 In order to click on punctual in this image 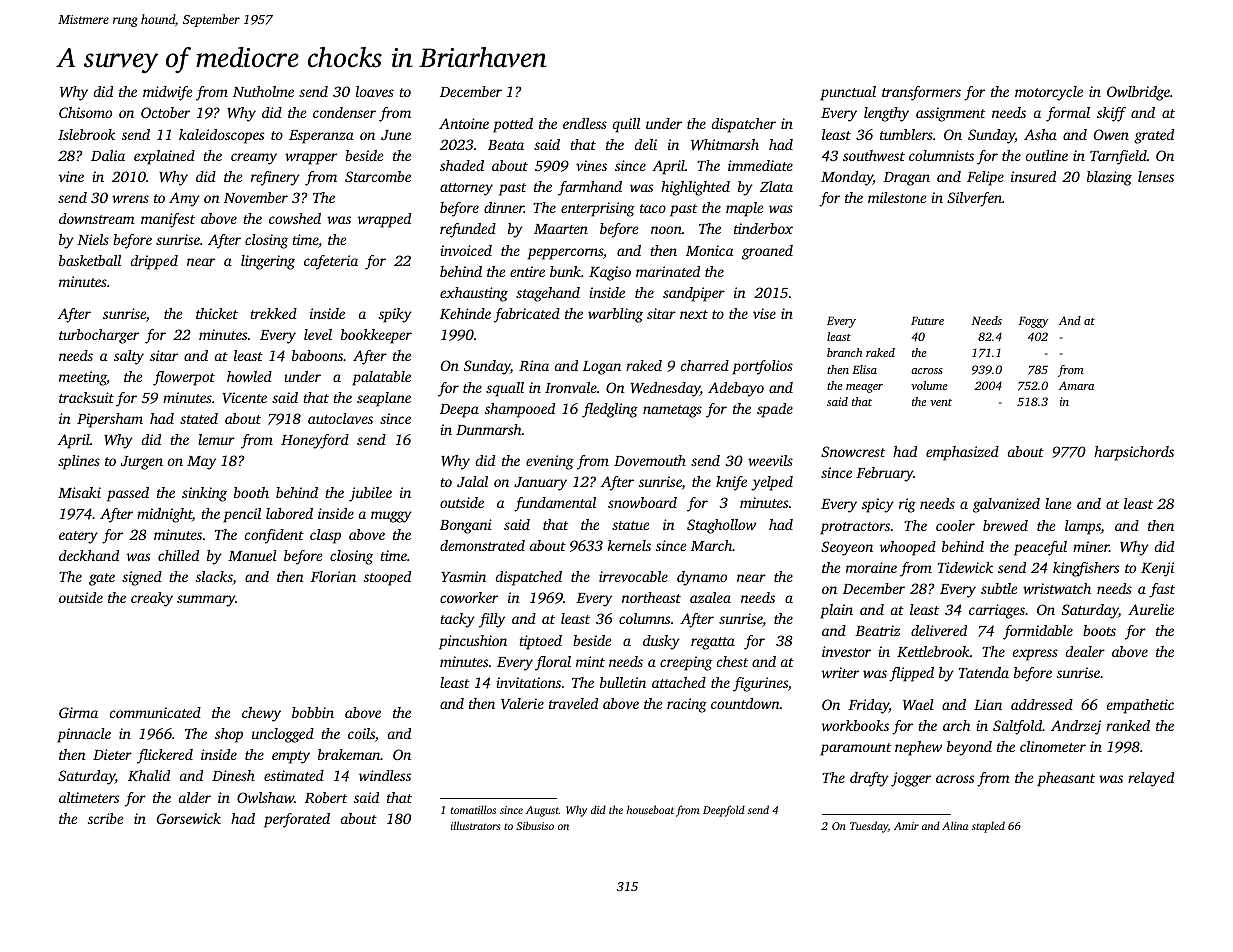, I will do `click(848, 93)`.
